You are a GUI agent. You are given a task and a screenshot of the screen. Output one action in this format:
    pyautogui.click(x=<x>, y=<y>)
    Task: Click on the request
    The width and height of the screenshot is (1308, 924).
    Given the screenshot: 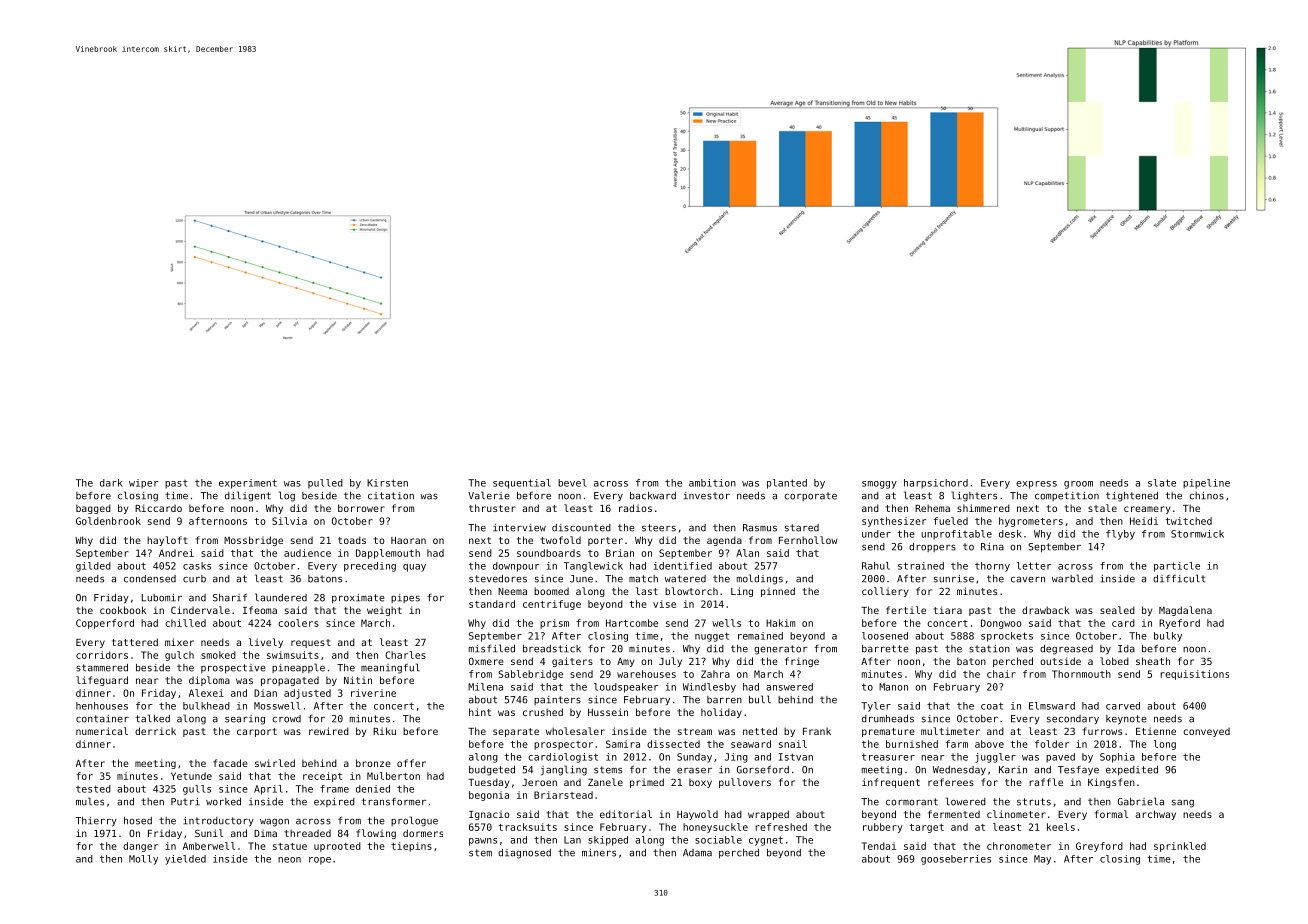 What is the action you would take?
    pyautogui.click(x=311, y=643)
